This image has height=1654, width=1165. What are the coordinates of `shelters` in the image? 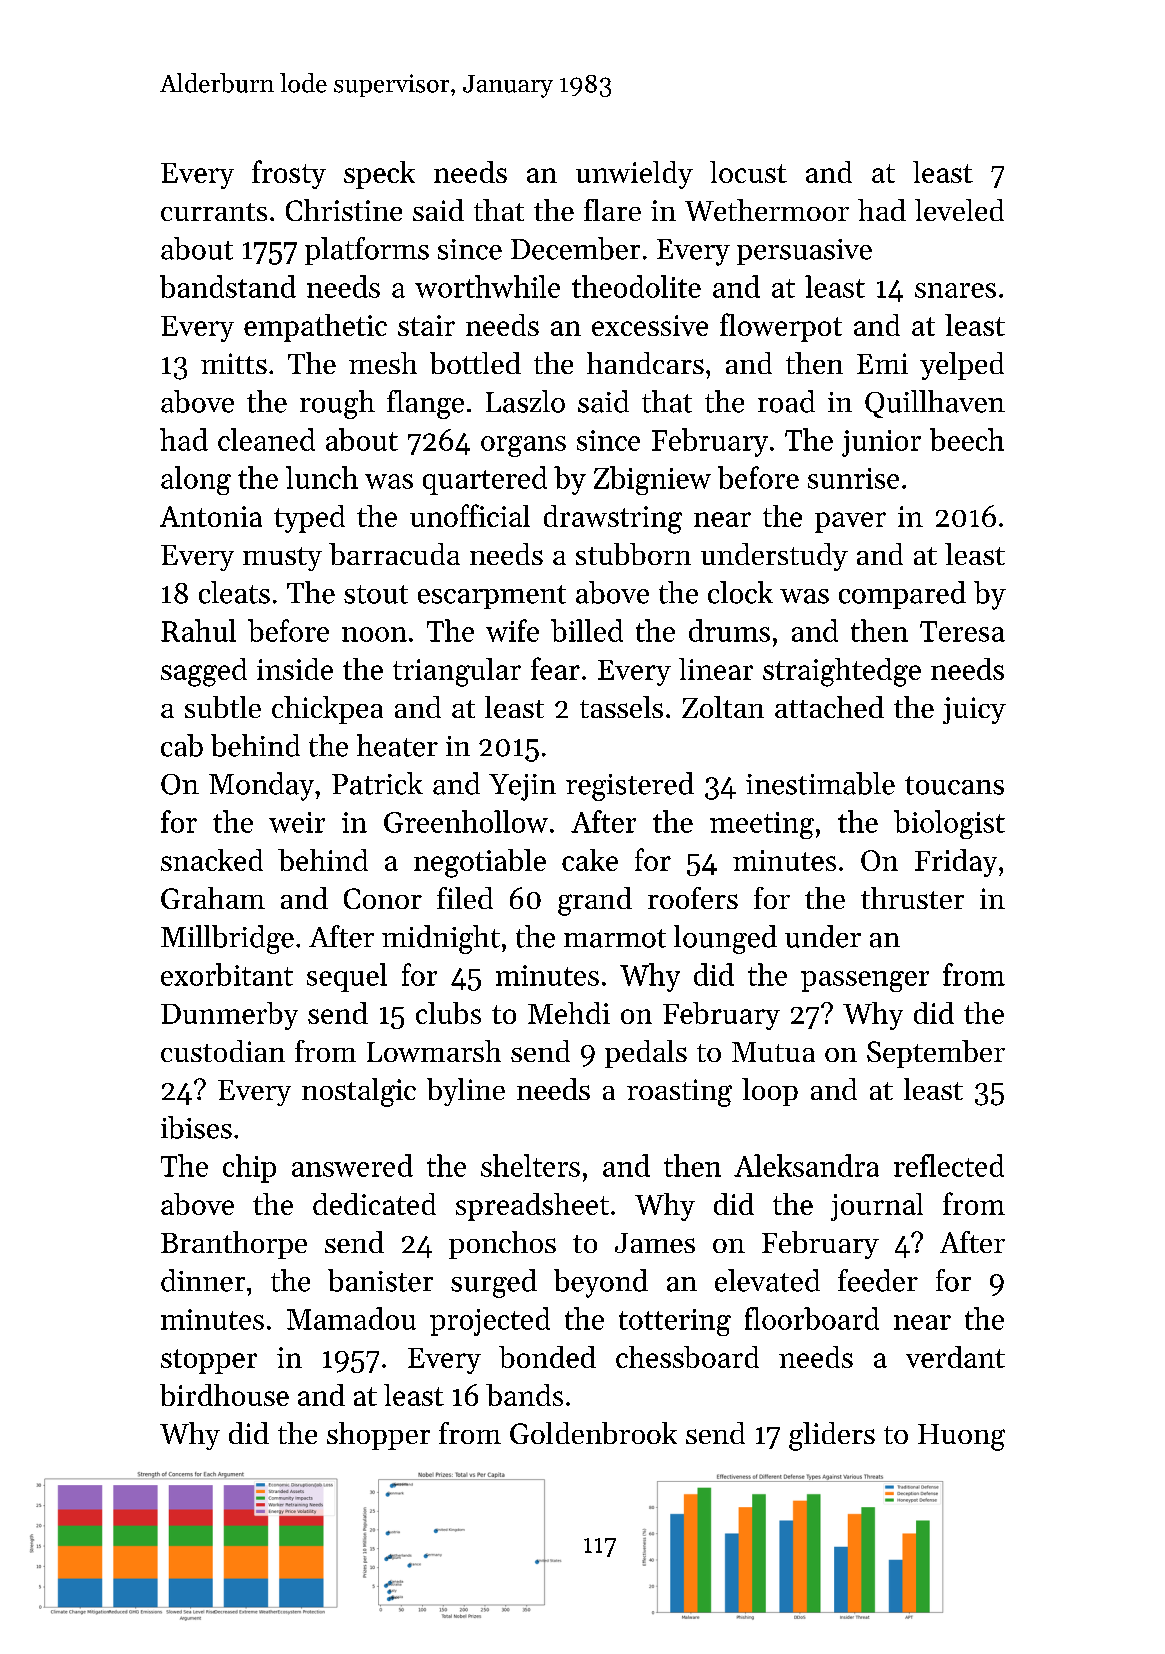 It's located at (530, 1165).
